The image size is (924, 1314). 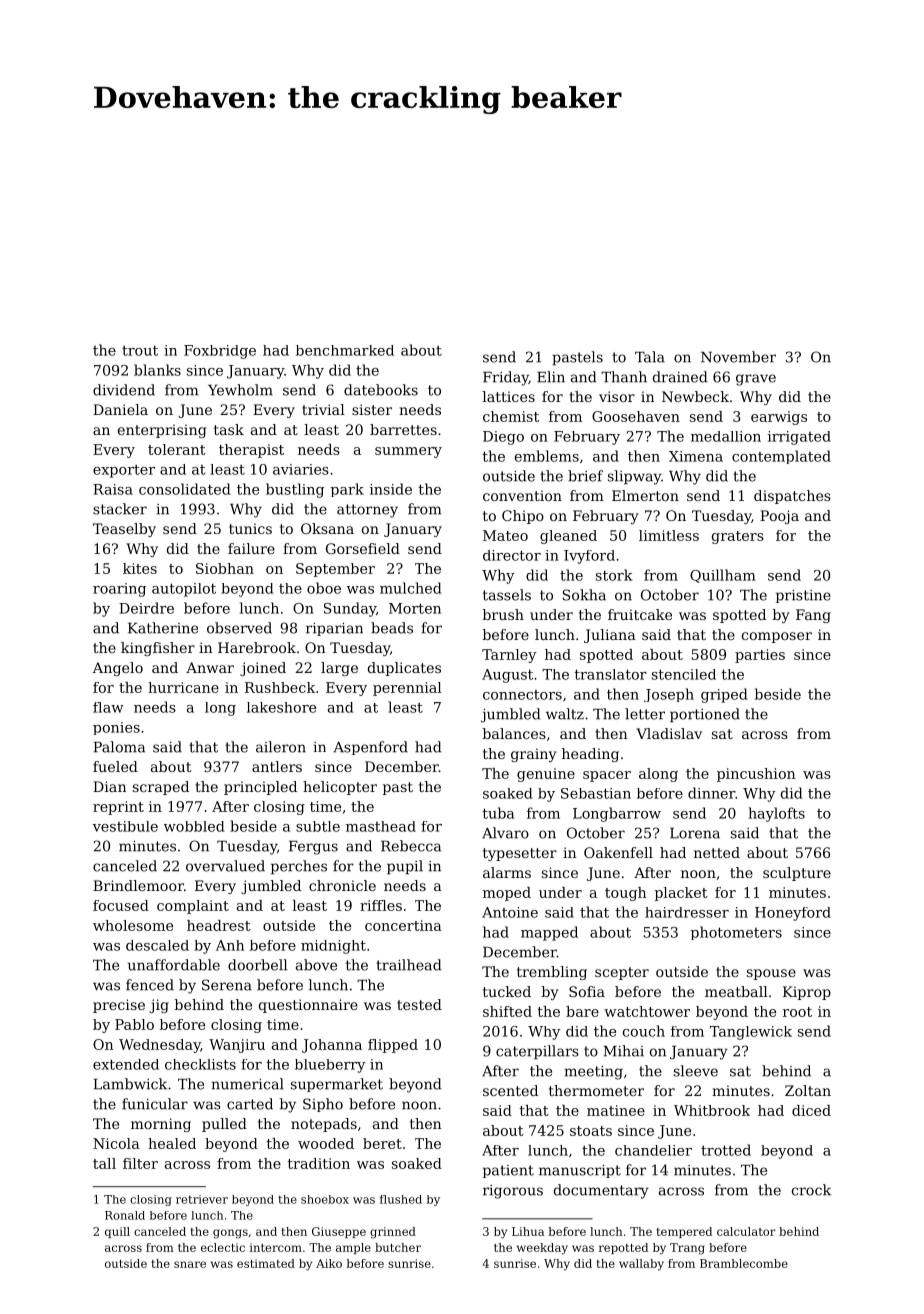 What do you see at coordinates (240, 390) in the image?
I see `Yewholm` at bounding box center [240, 390].
